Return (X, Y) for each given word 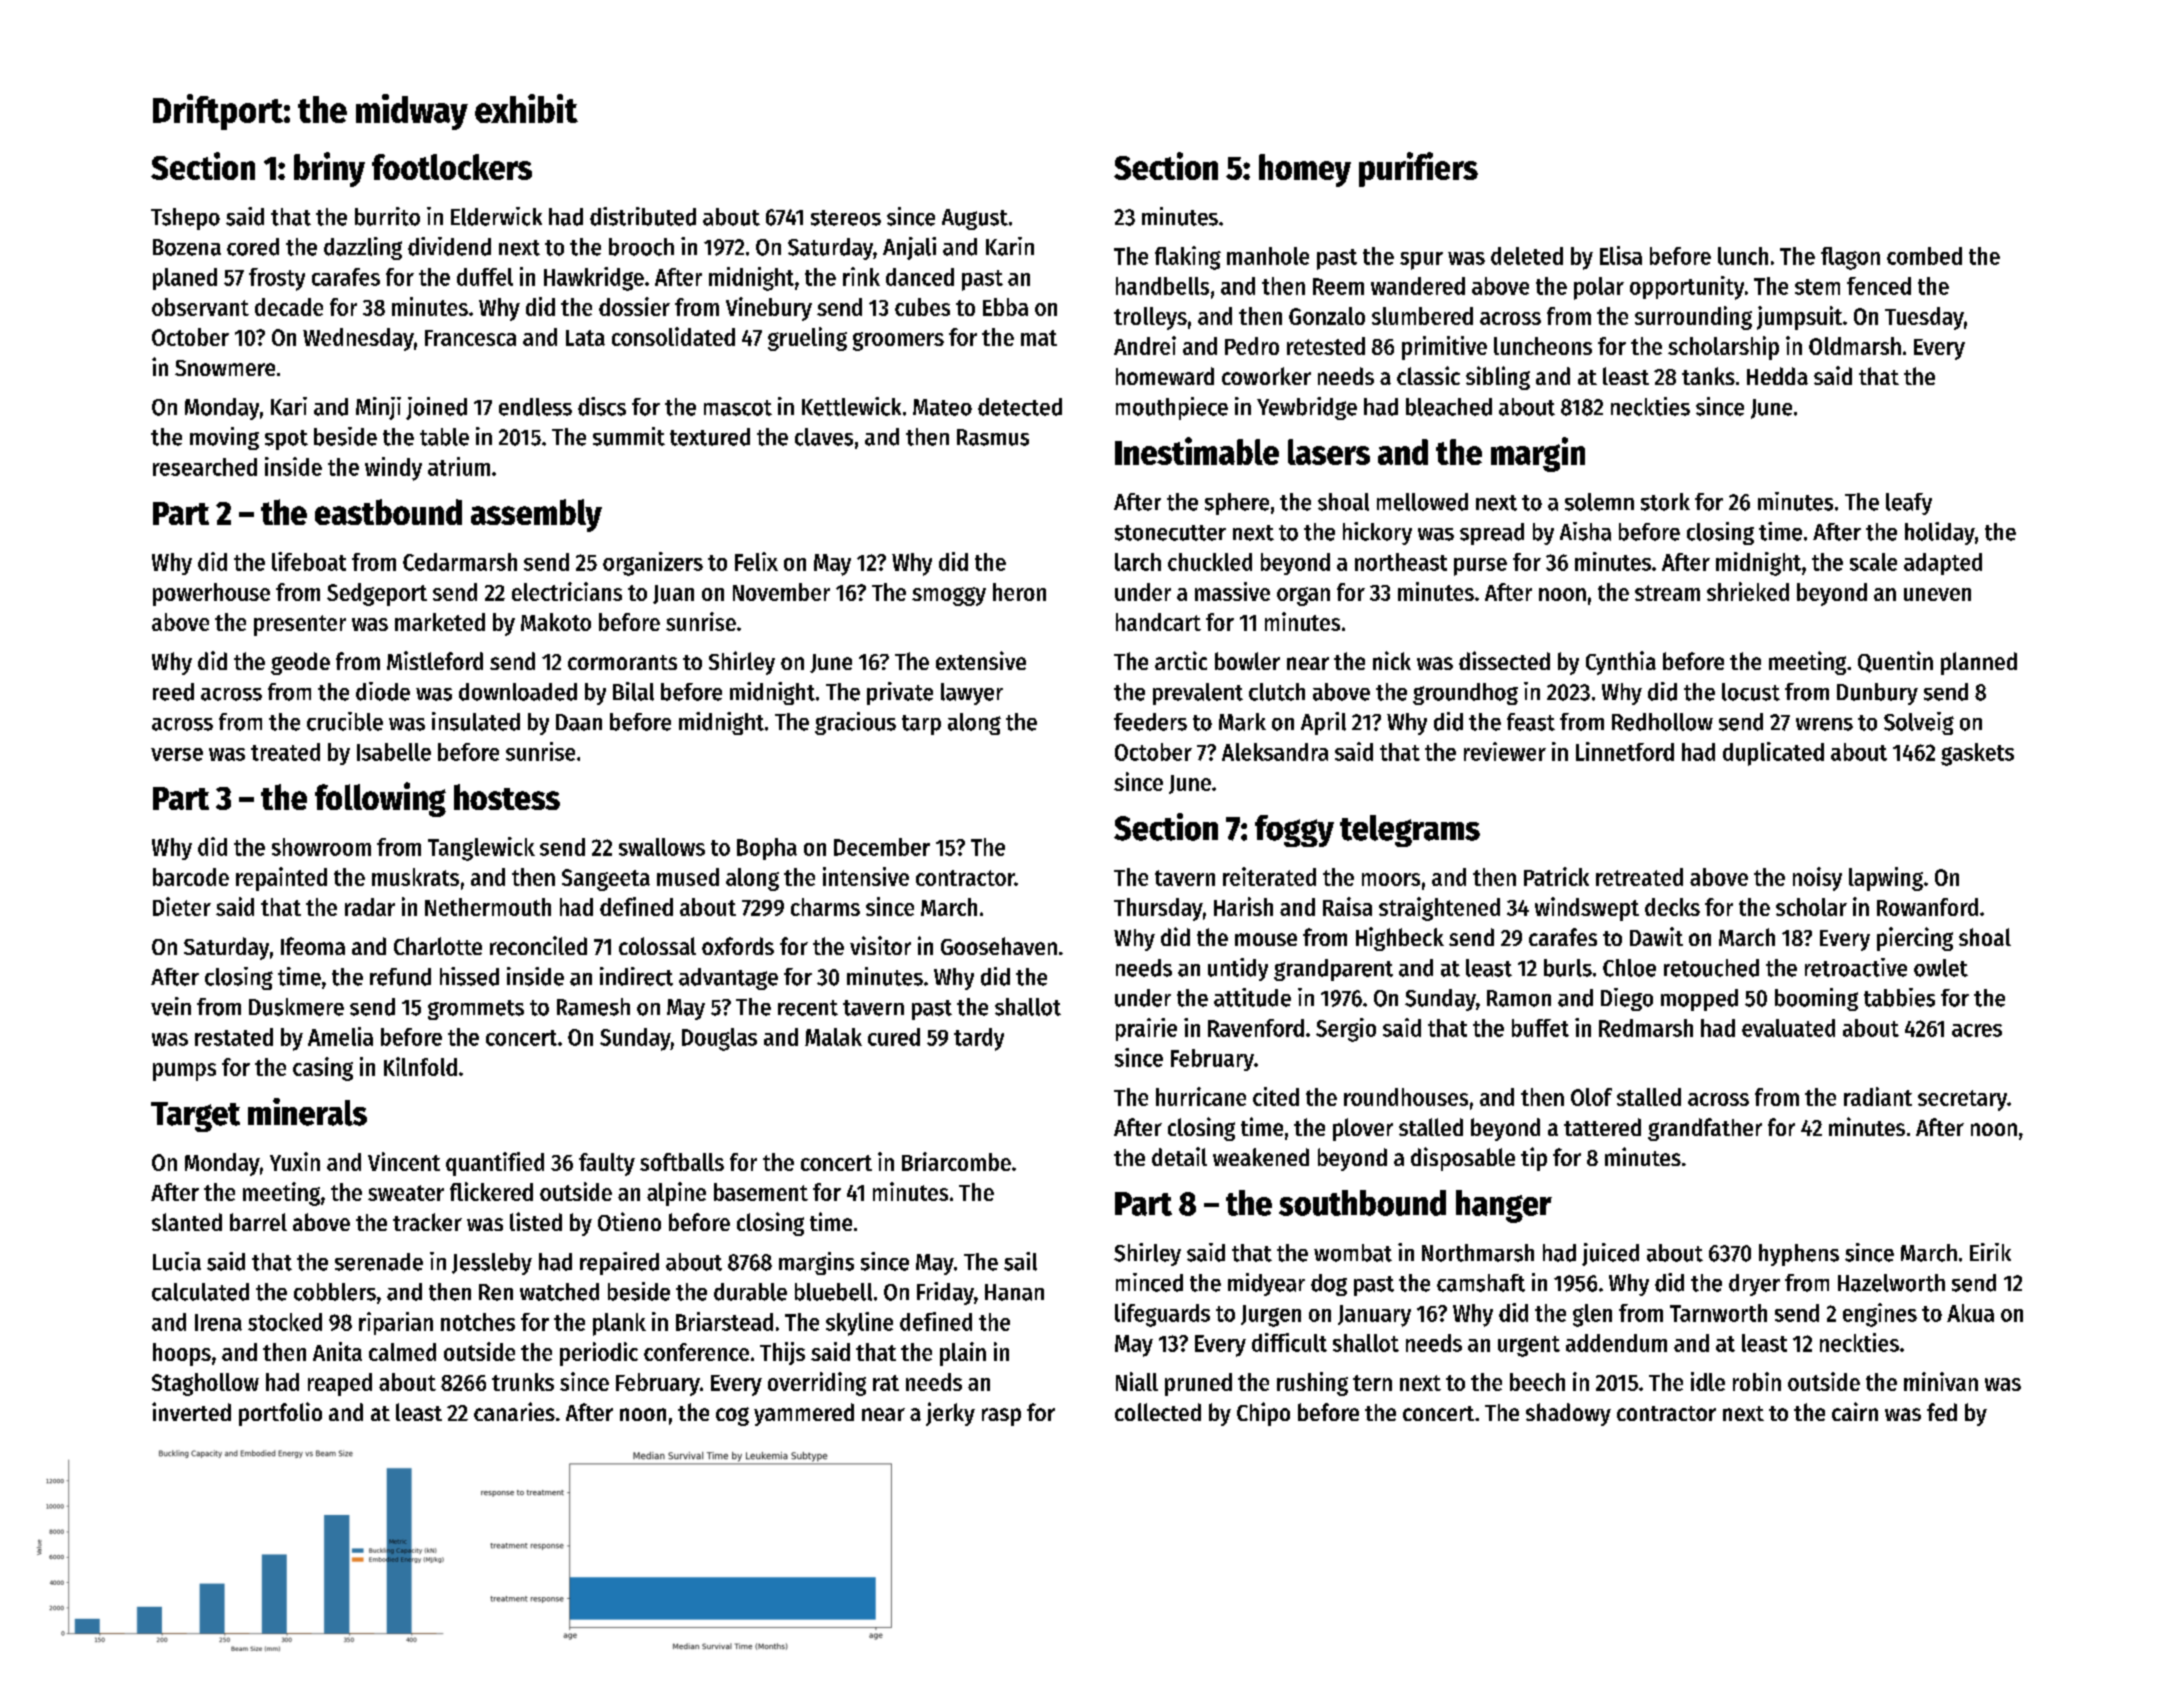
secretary (1962, 1100)
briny (329, 169)
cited (1276, 1096)
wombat (1353, 1253)
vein (171, 1006)
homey (1305, 170)
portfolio (280, 1414)
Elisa (1621, 255)
